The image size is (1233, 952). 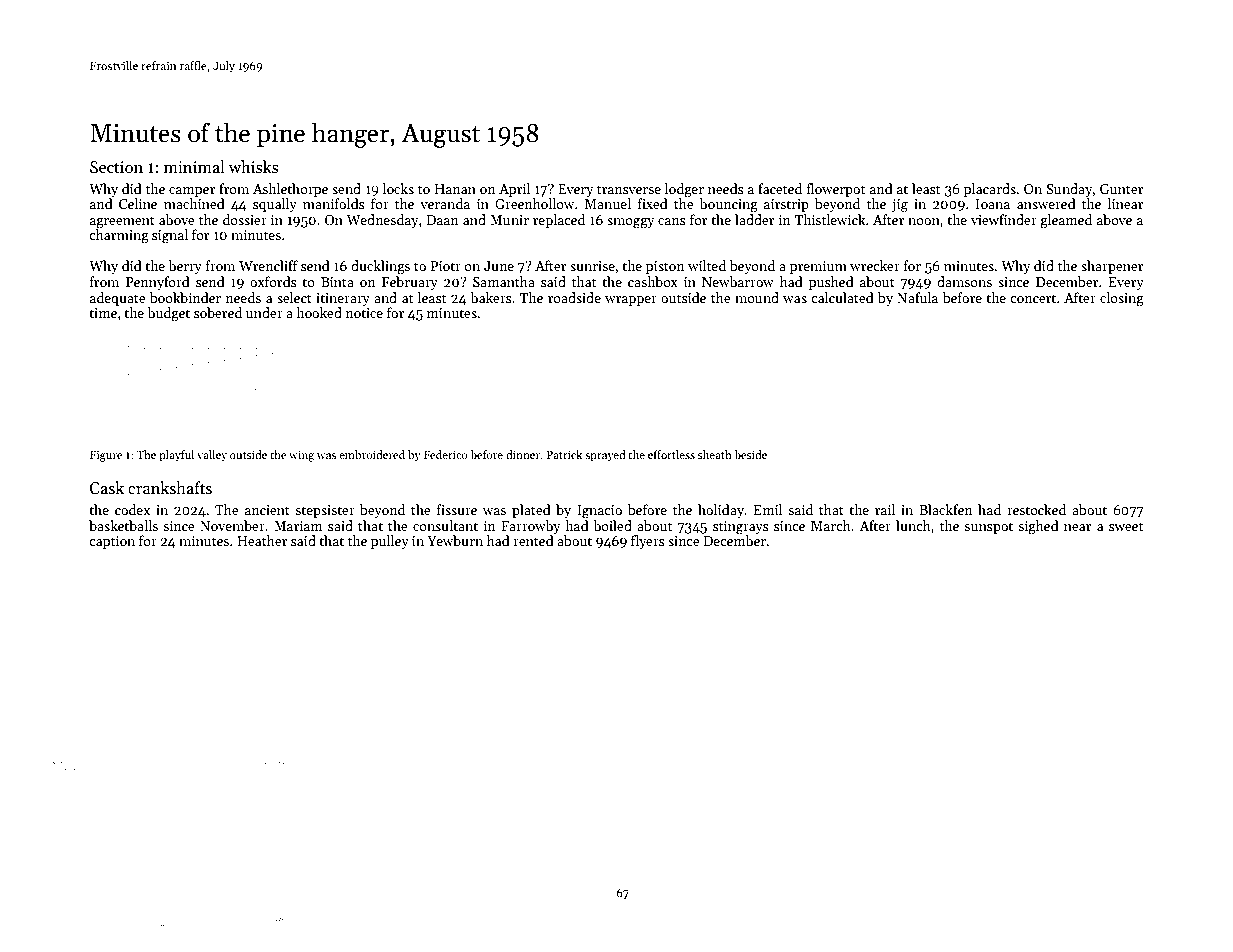 I want to click on Pennyford, so click(x=158, y=283).
